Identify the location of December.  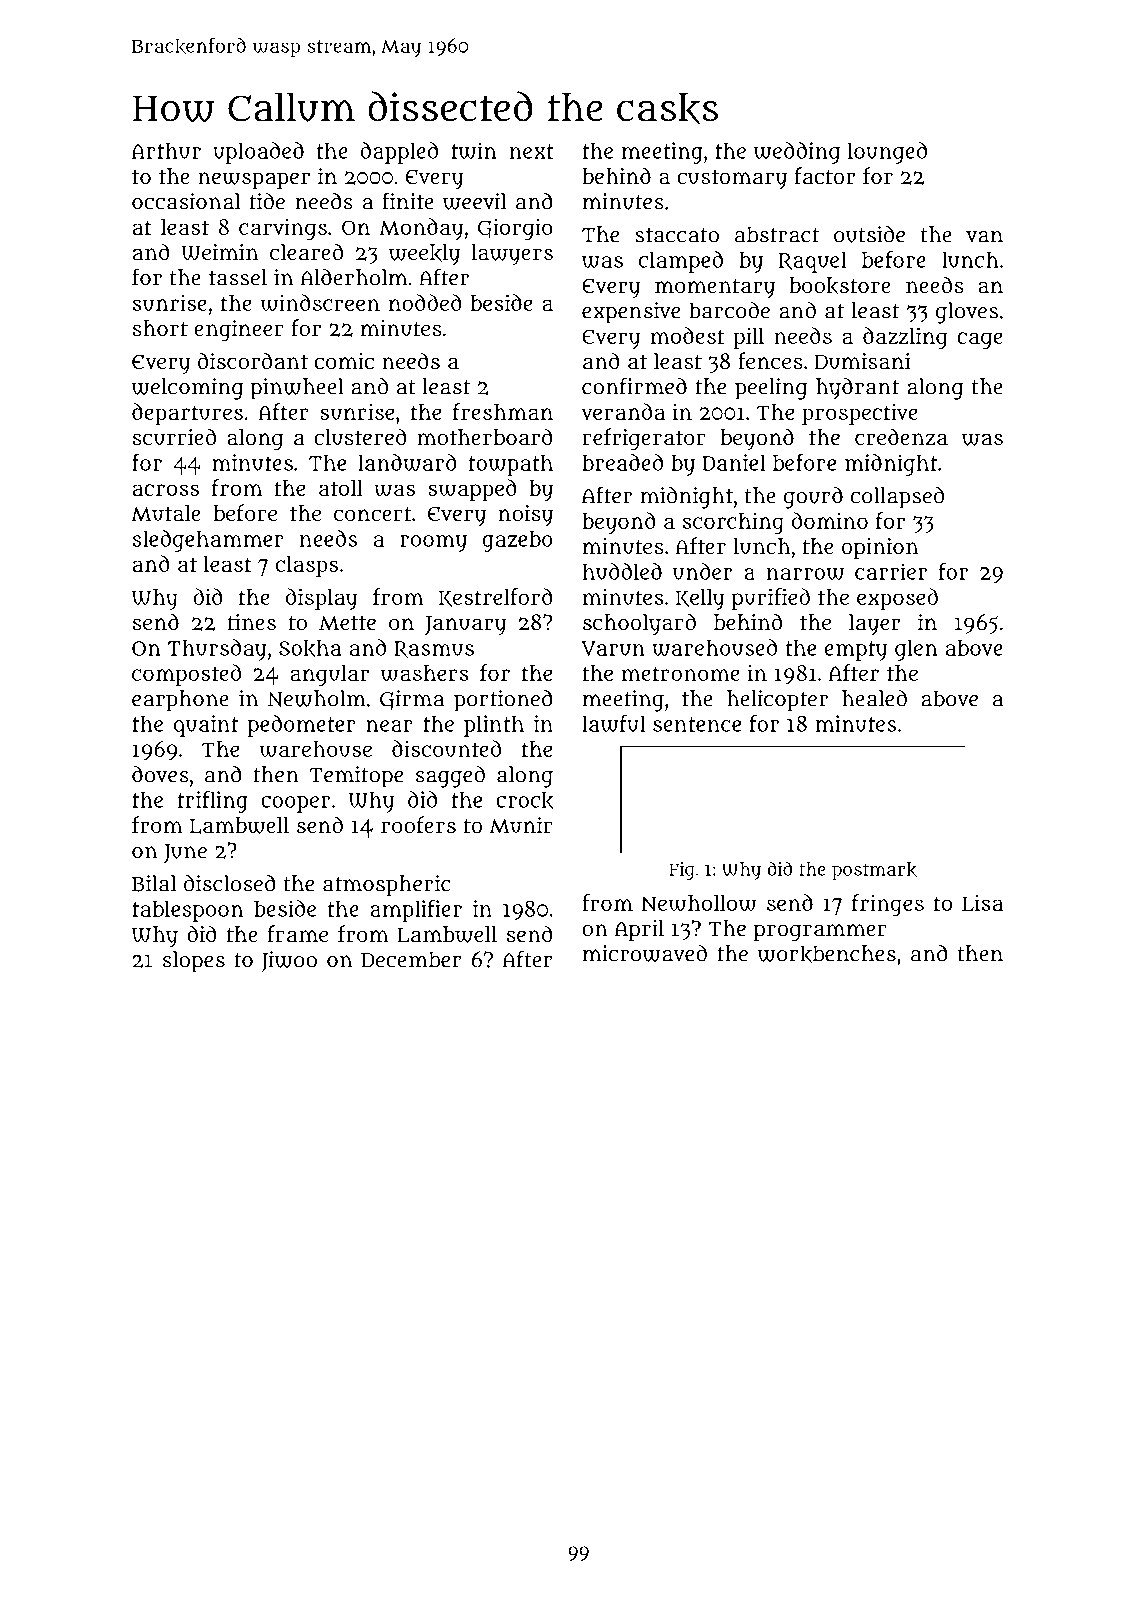
(411, 959).
